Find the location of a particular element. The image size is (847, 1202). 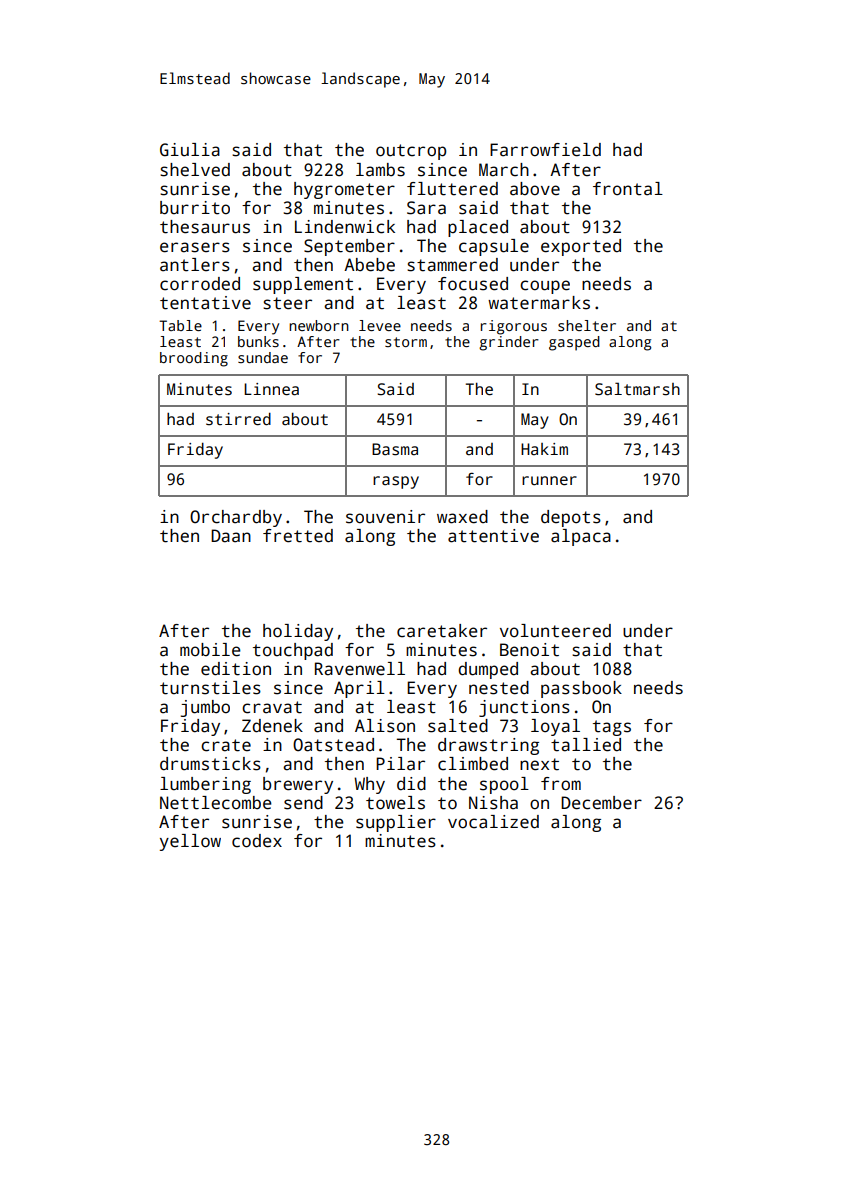

junctions is located at coordinates (524, 708).
